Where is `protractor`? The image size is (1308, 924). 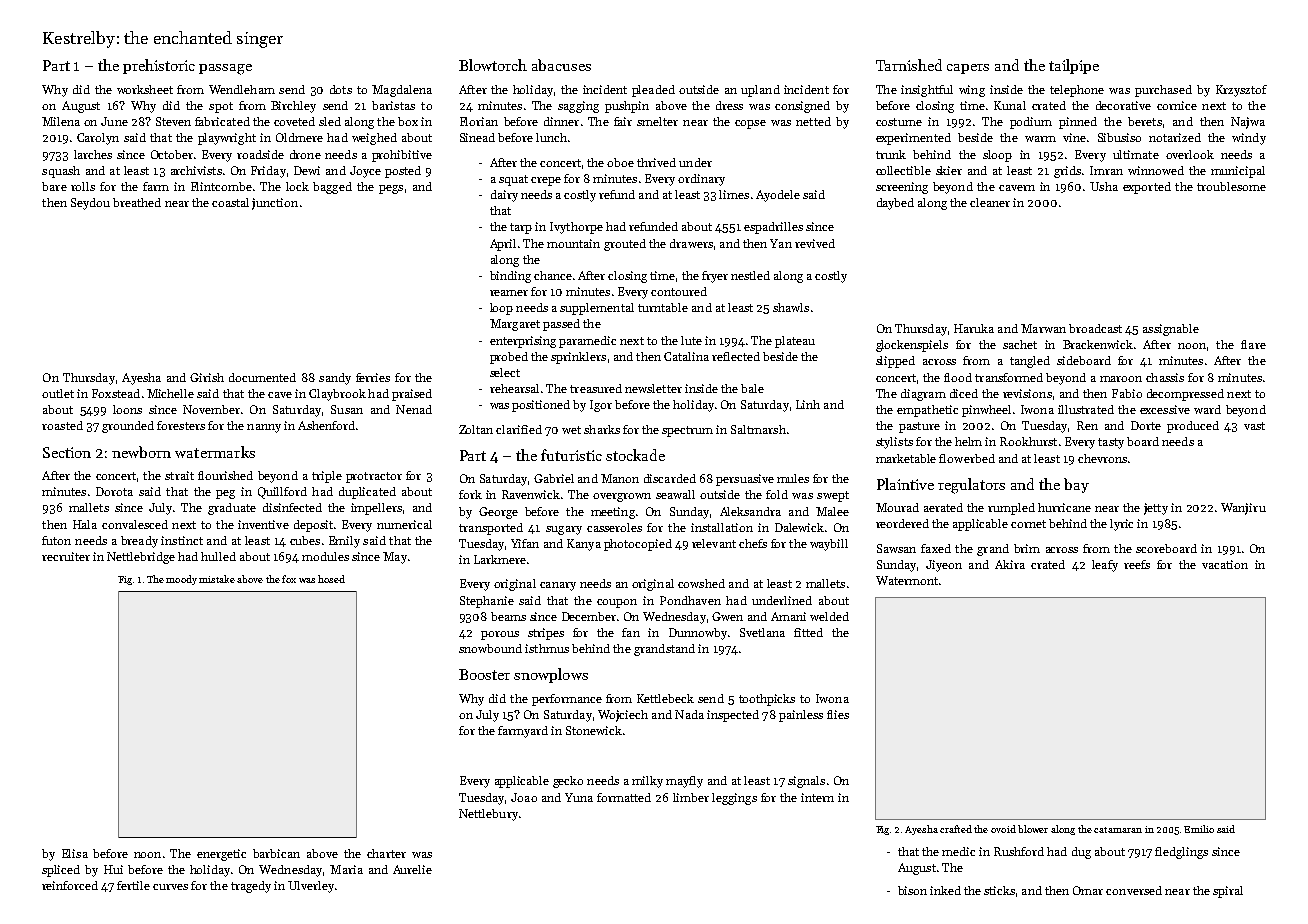
protractor is located at coordinates (374, 477).
